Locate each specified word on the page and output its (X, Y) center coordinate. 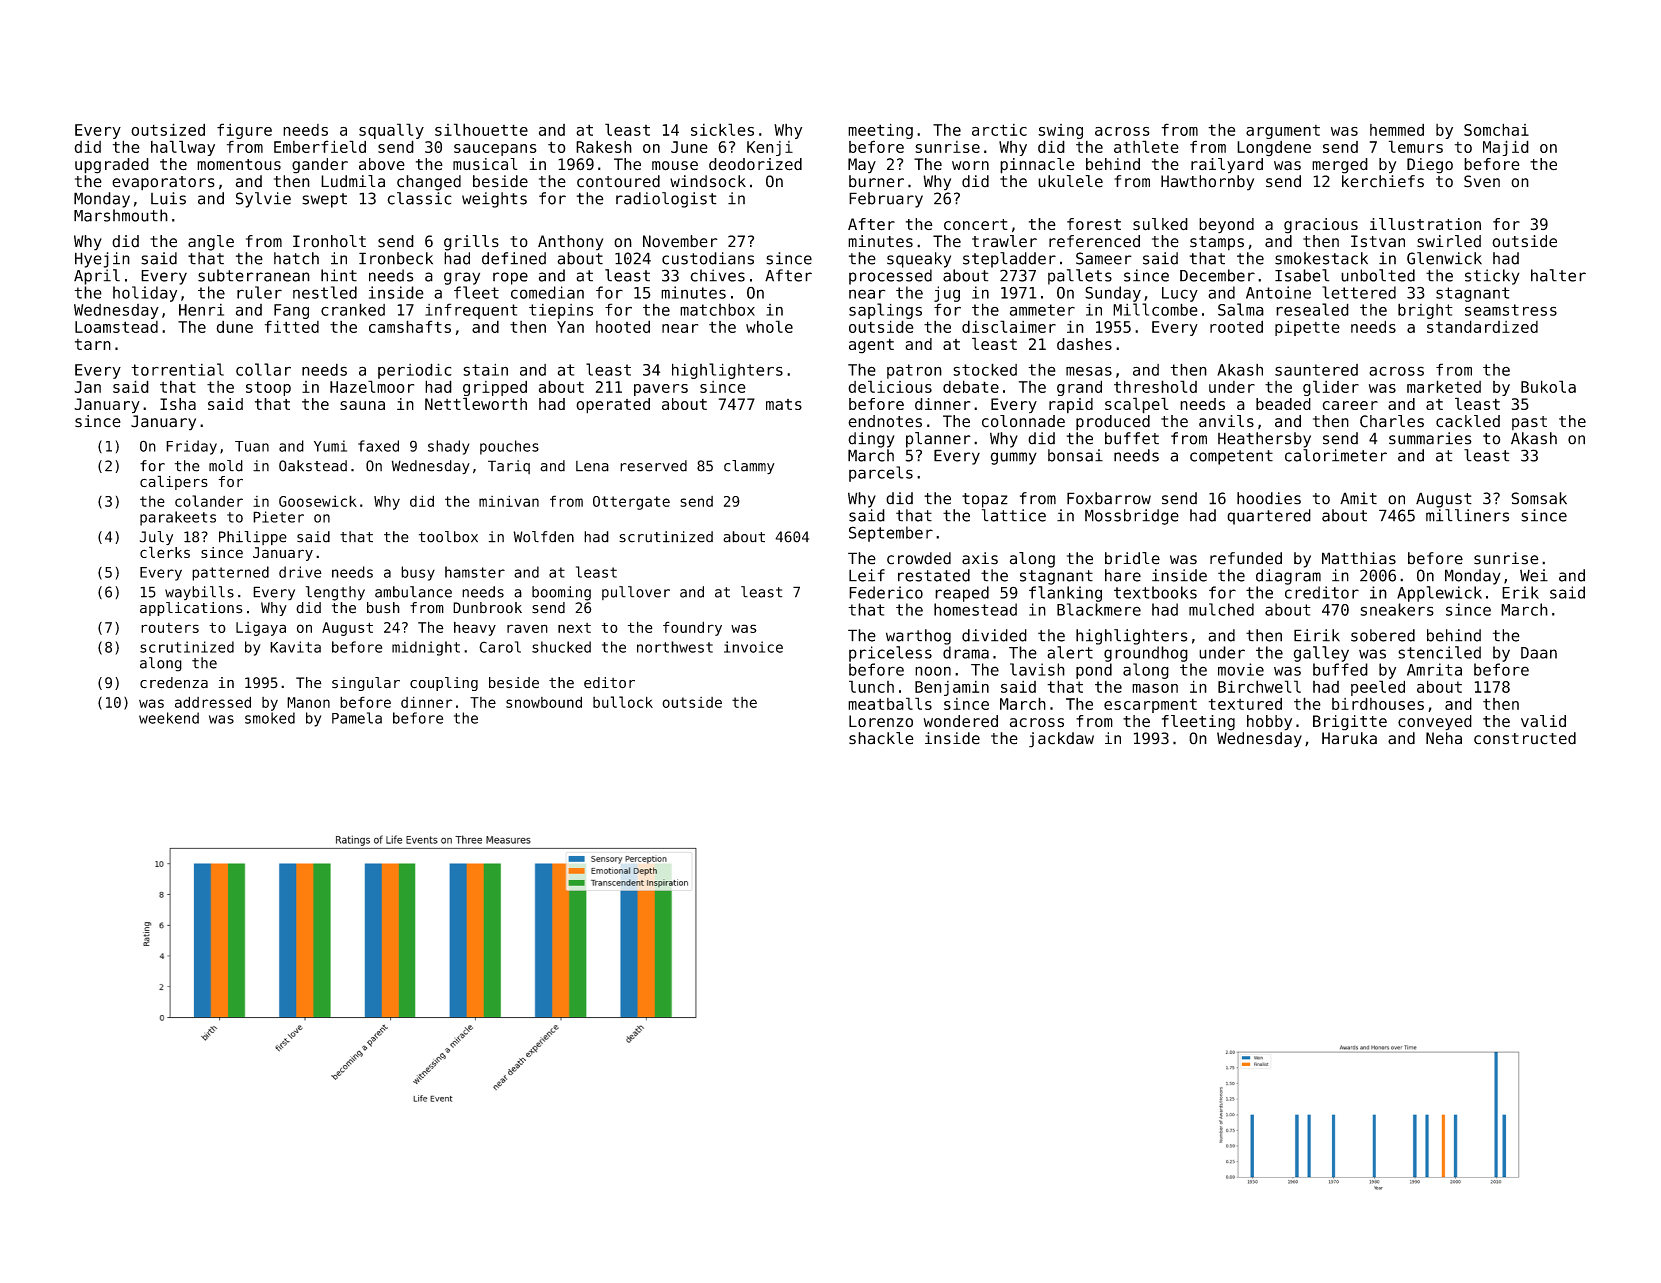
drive (300, 572)
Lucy (1180, 294)
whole (769, 326)
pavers (661, 390)
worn (970, 165)
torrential (177, 369)
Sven (1482, 181)
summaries (1430, 438)
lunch (871, 686)
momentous (239, 165)
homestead (975, 609)
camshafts (410, 326)
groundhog (1146, 654)
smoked (270, 718)
